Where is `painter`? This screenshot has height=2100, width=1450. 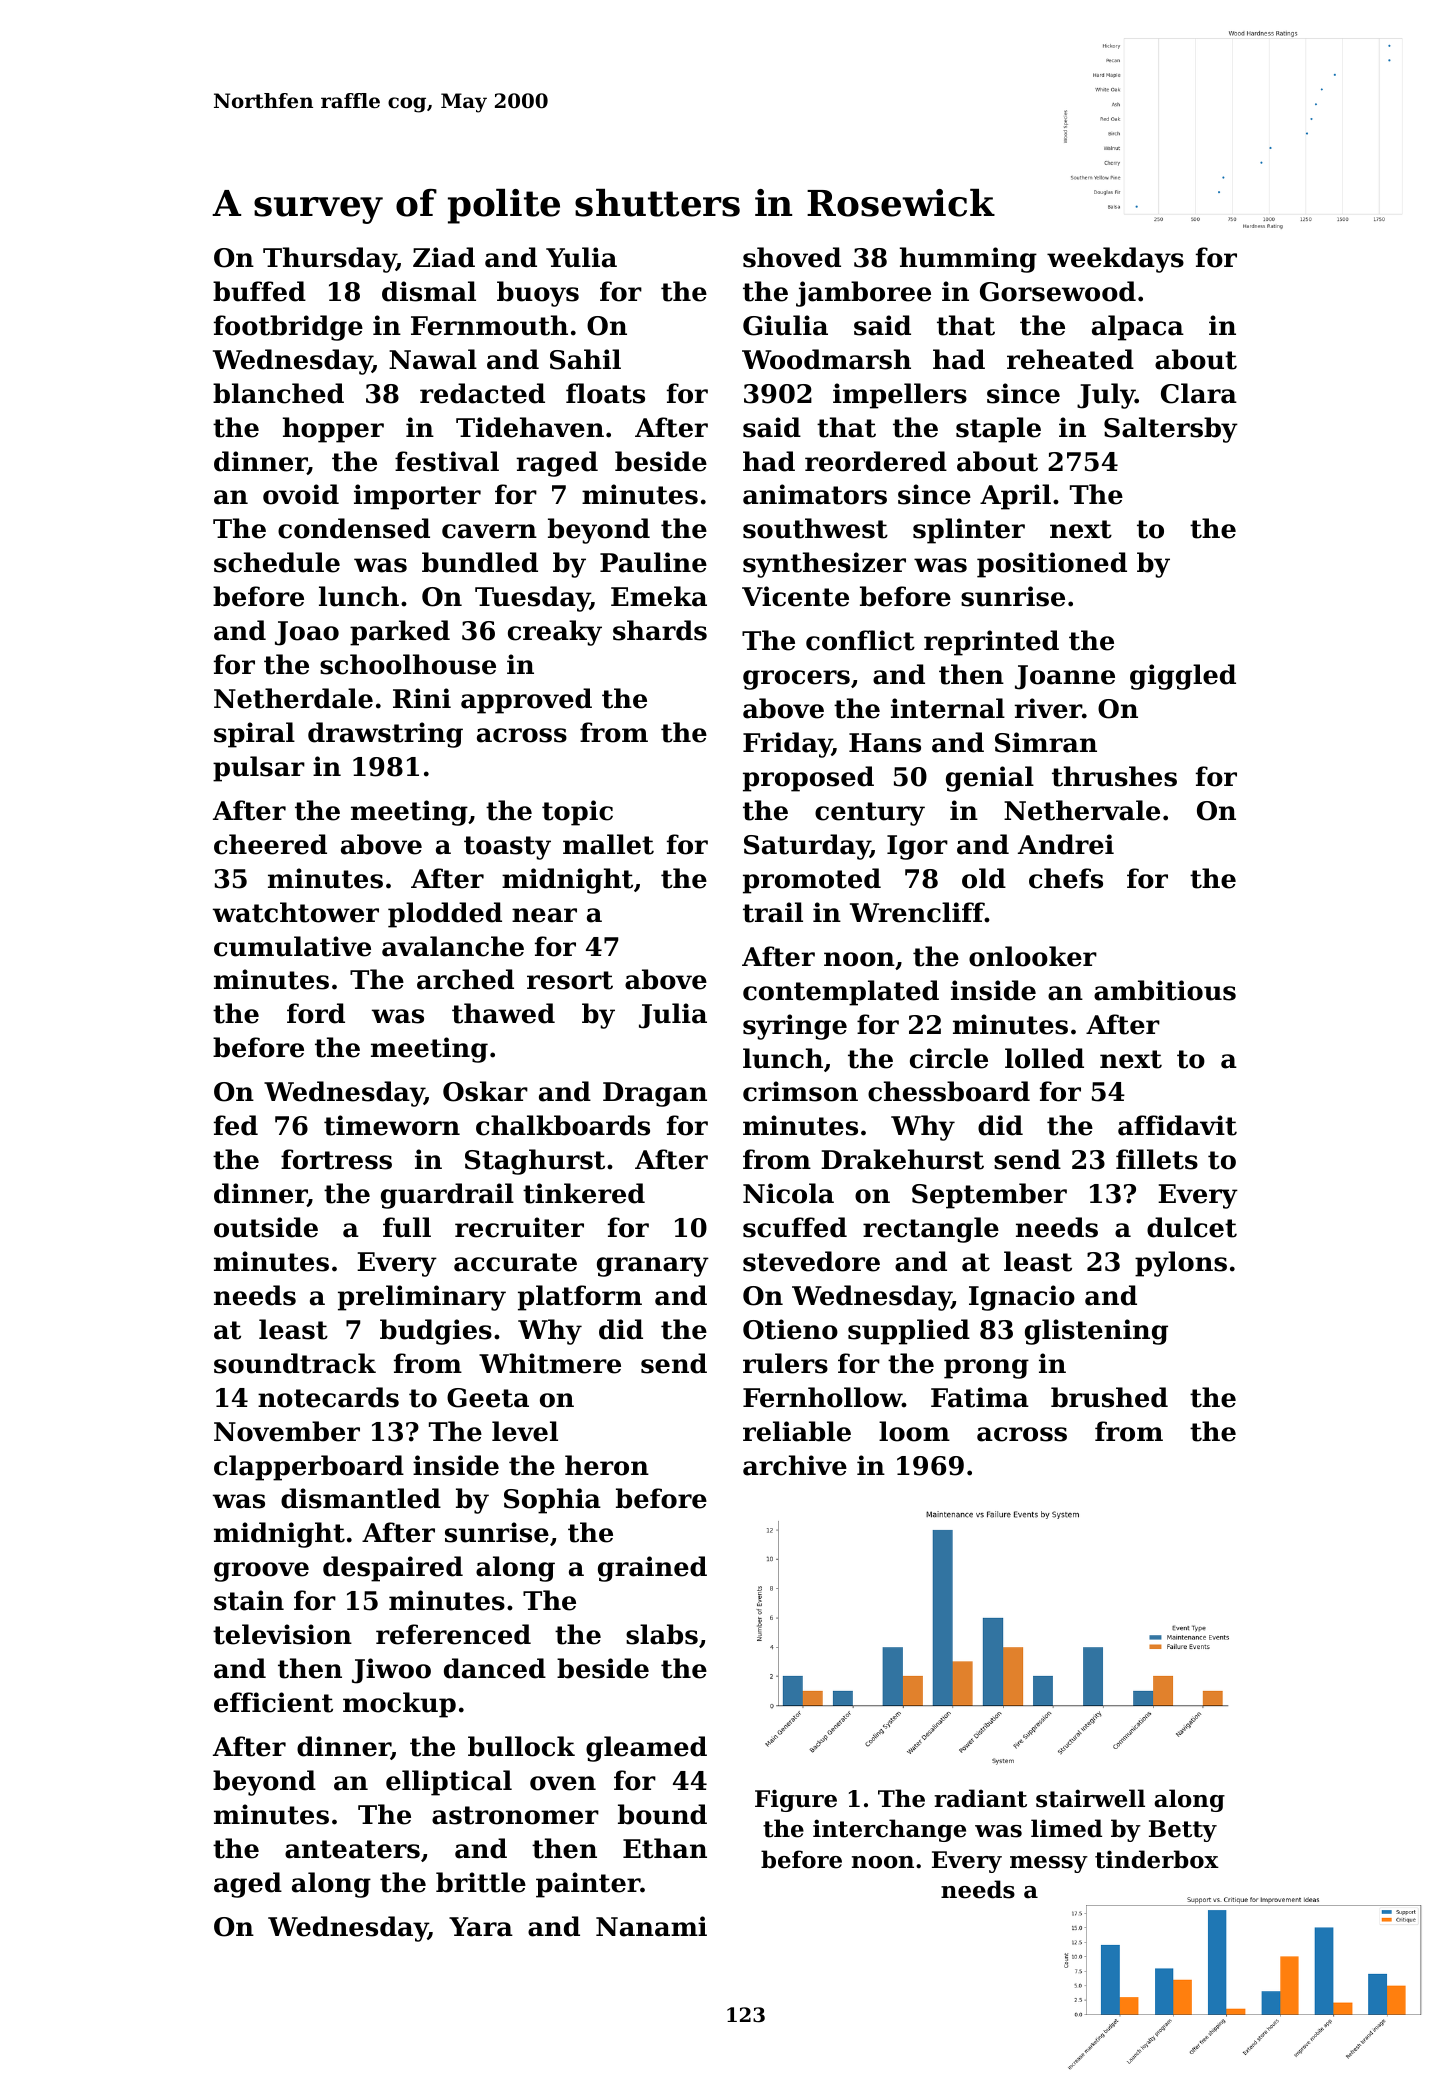 painter is located at coordinates (588, 1885).
